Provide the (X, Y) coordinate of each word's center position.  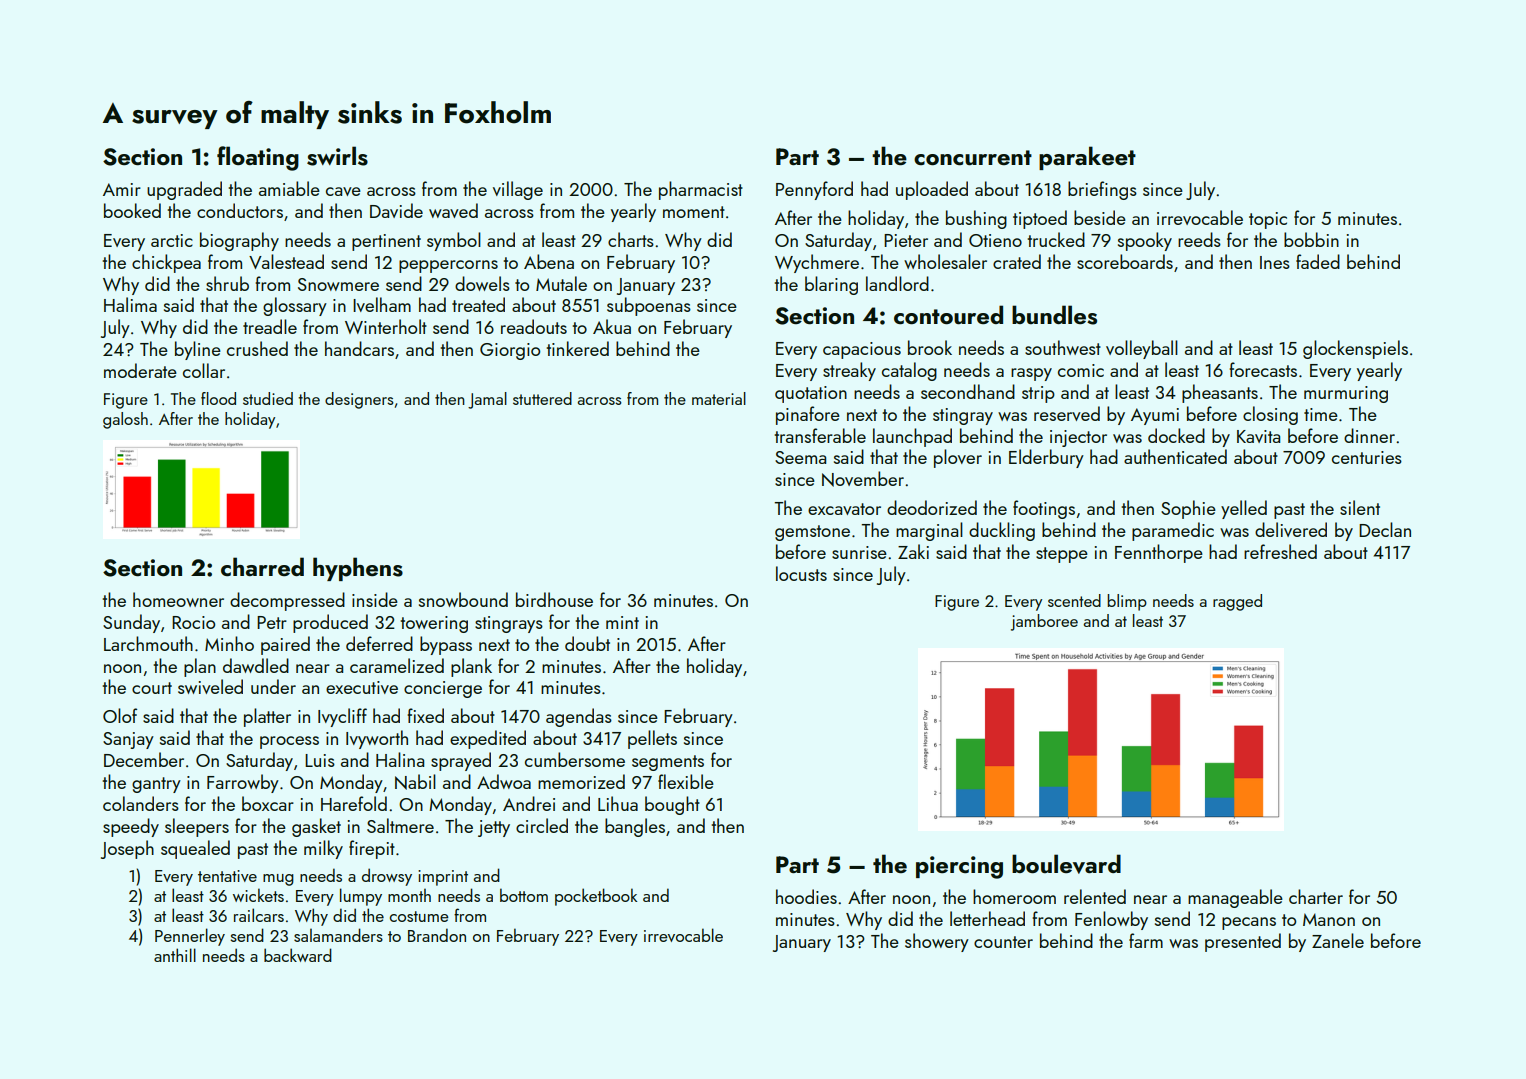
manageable (1235, 898)
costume (419, 916)
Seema (800, 457)
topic (1268, 220)
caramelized (397, 665)
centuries (1367, 457)
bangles (635, 827)
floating (258, 158)
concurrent (973, 158)
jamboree (1044, 622)
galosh (125, 420)
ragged (1237, 602)
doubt (587, 643)
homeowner (178, 599)
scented (1074, 600)
